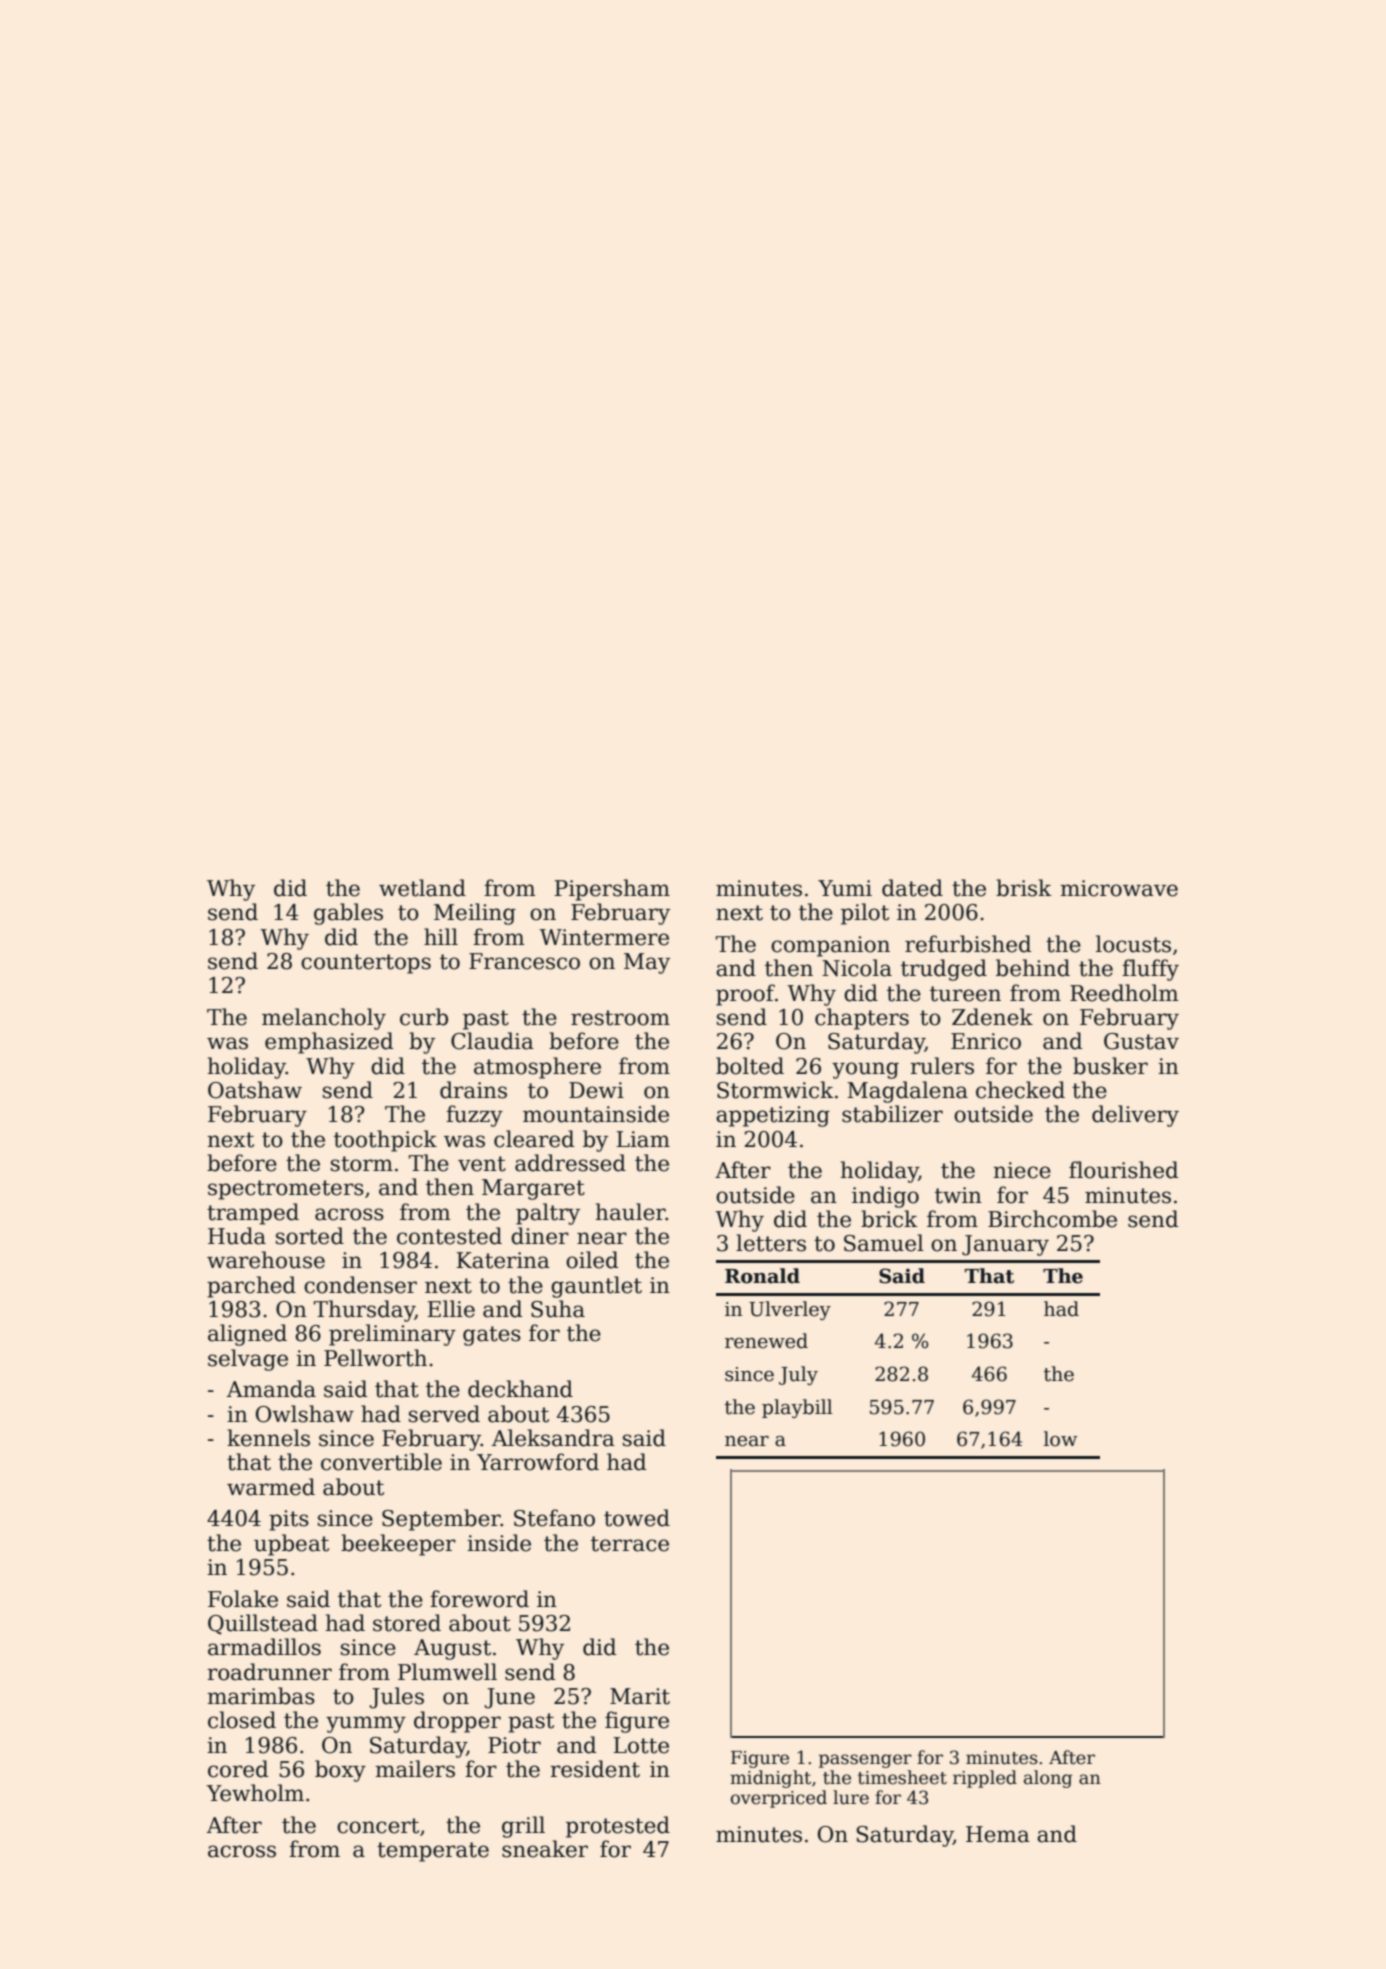  Describe the element at coordinates (612, 890) in the document. I see `Pipersham` at that location.
